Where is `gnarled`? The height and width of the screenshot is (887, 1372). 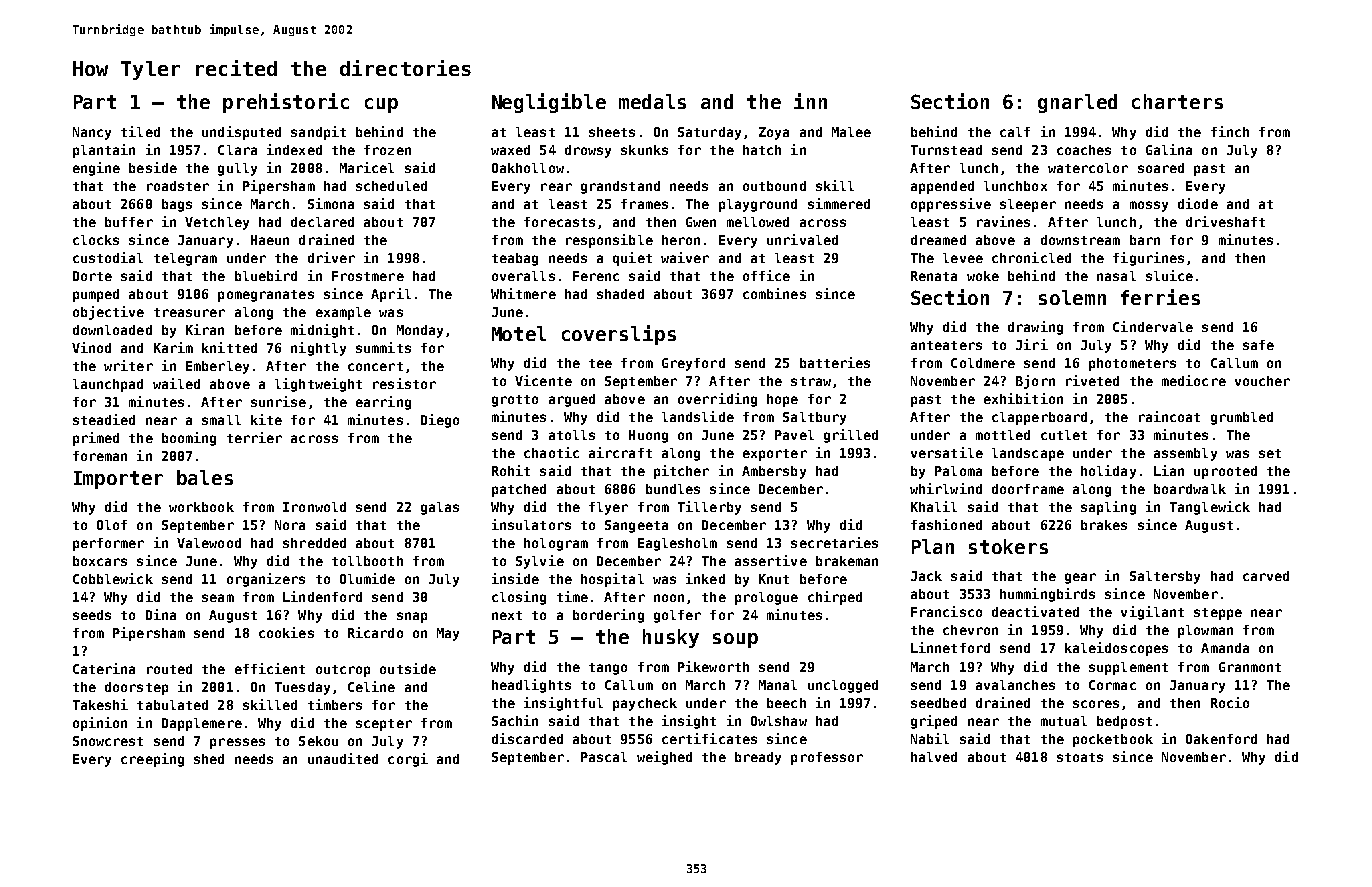 gnarled is located at coordinates (1077, 103).
